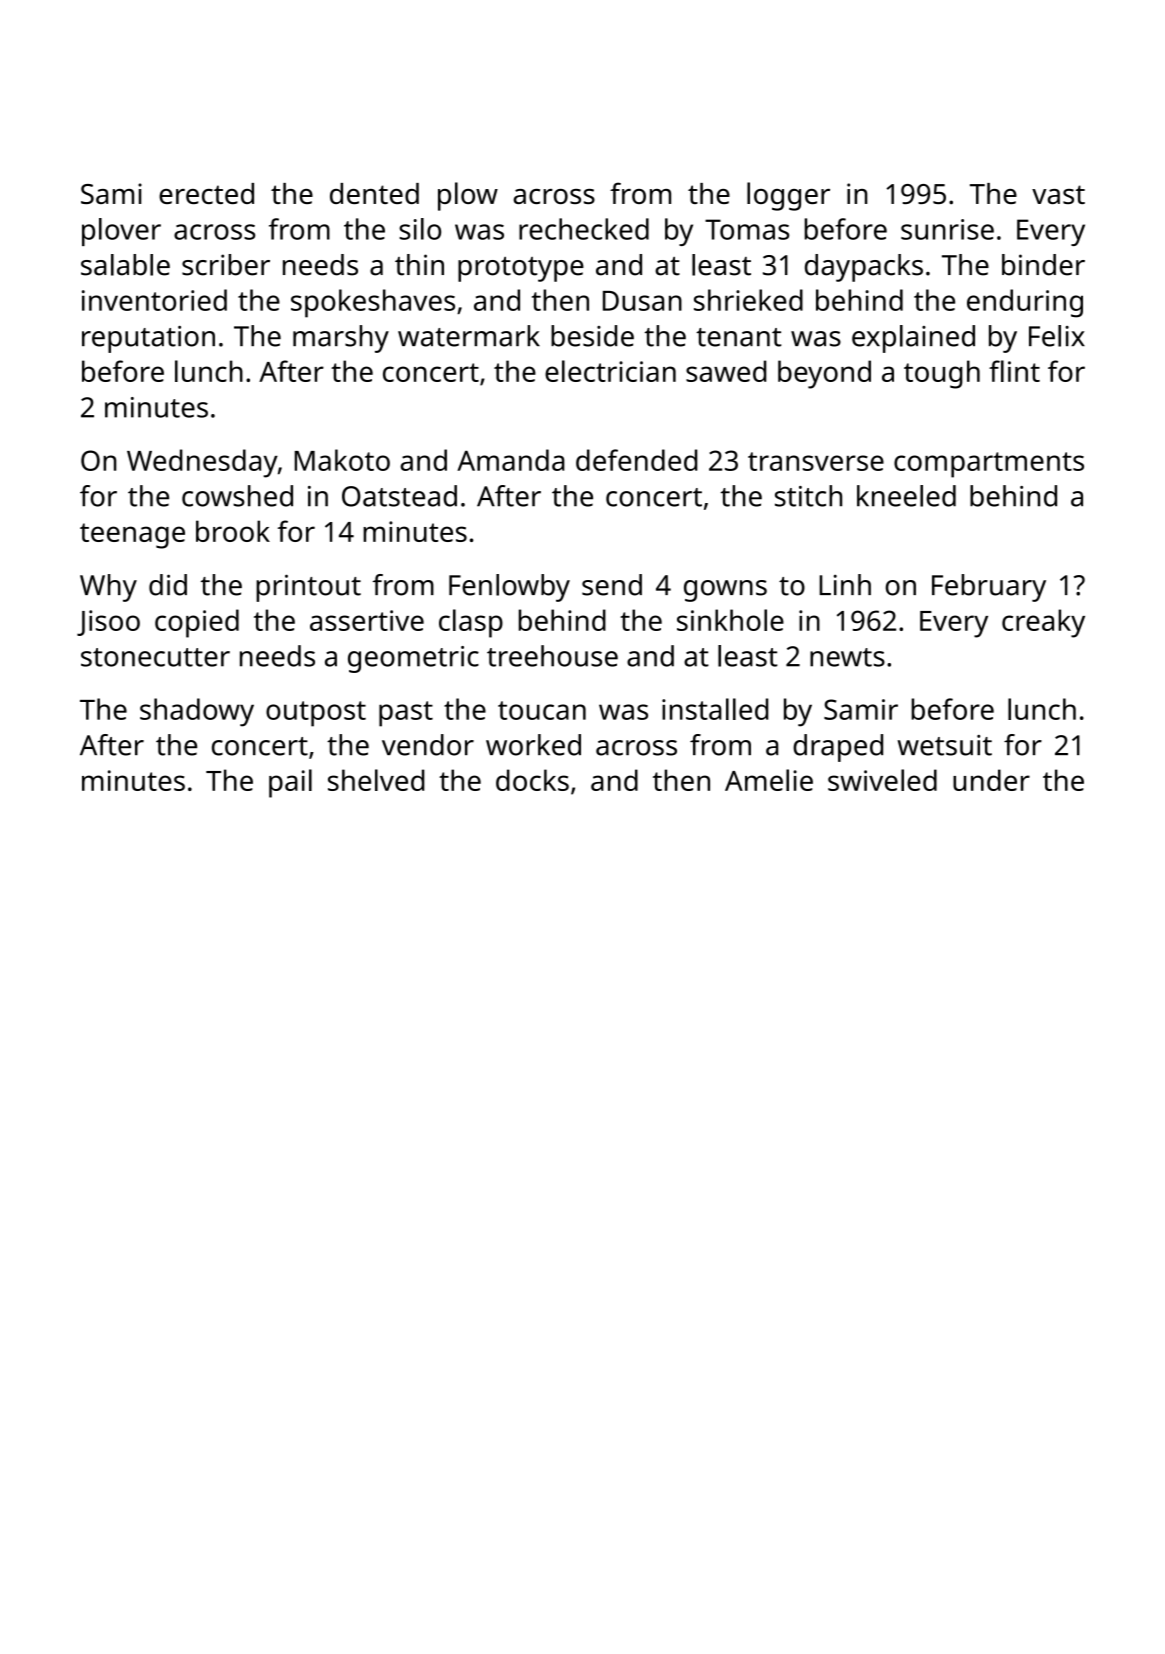 Image resolution: width=1165 pixels, height=1654 pixels. What do you see at coordinates (290, 783) in the image?
I see `pail` at bounding box center [290, 783].
